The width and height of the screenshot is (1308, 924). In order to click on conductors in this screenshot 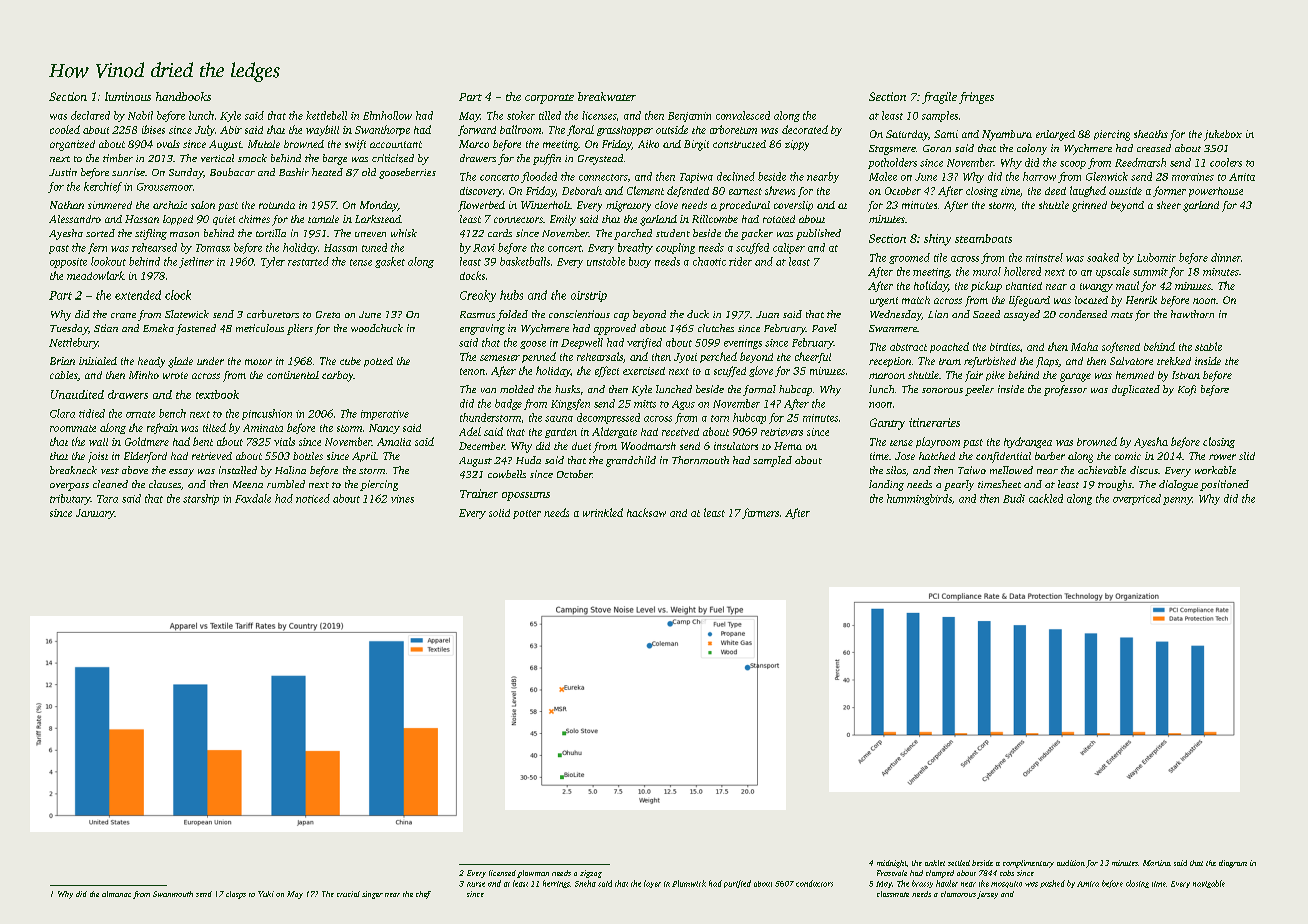, I will do `click(814, 883)`.
